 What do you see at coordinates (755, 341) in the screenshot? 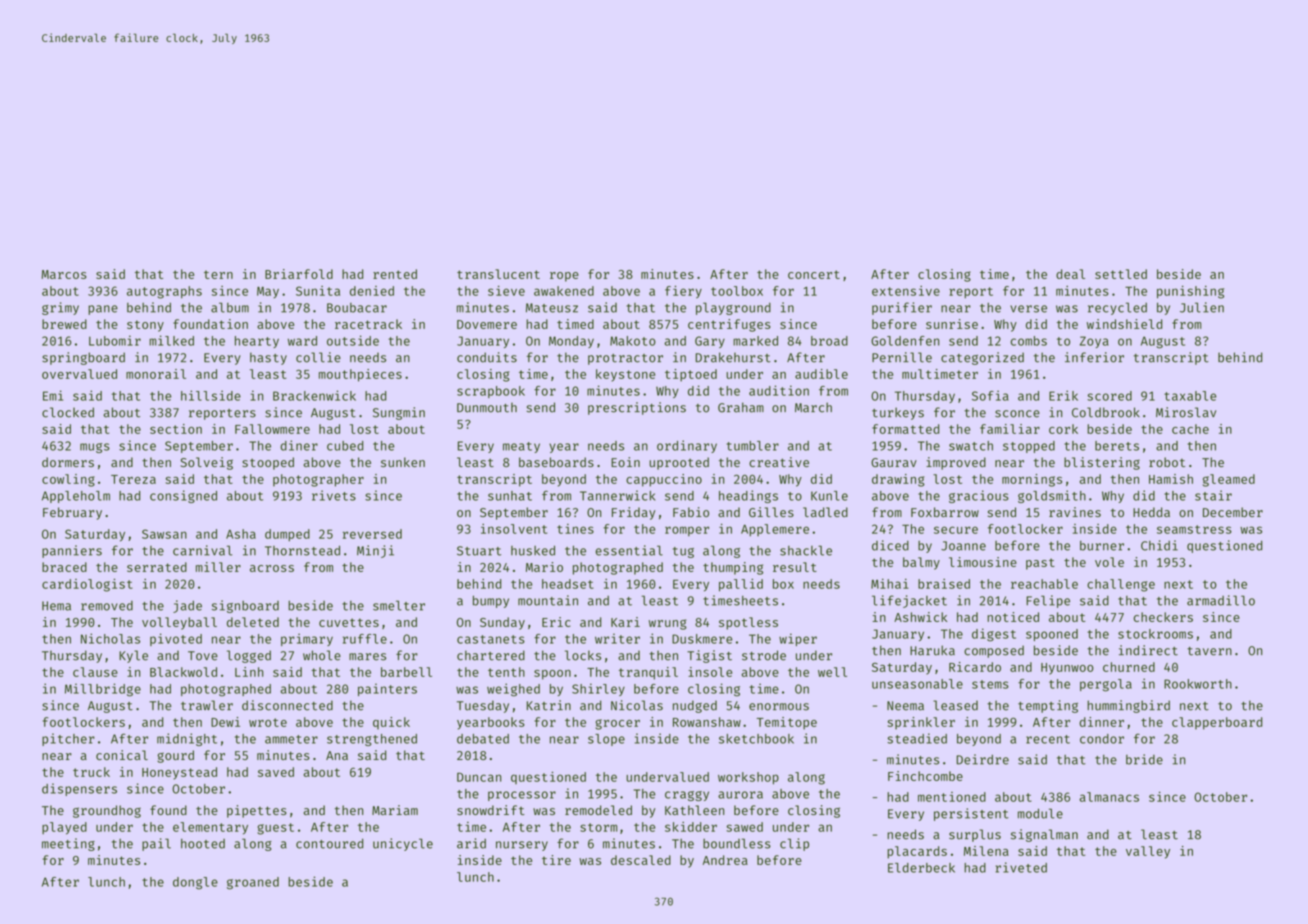
I see `marked` at bounding box center [755, 341].
